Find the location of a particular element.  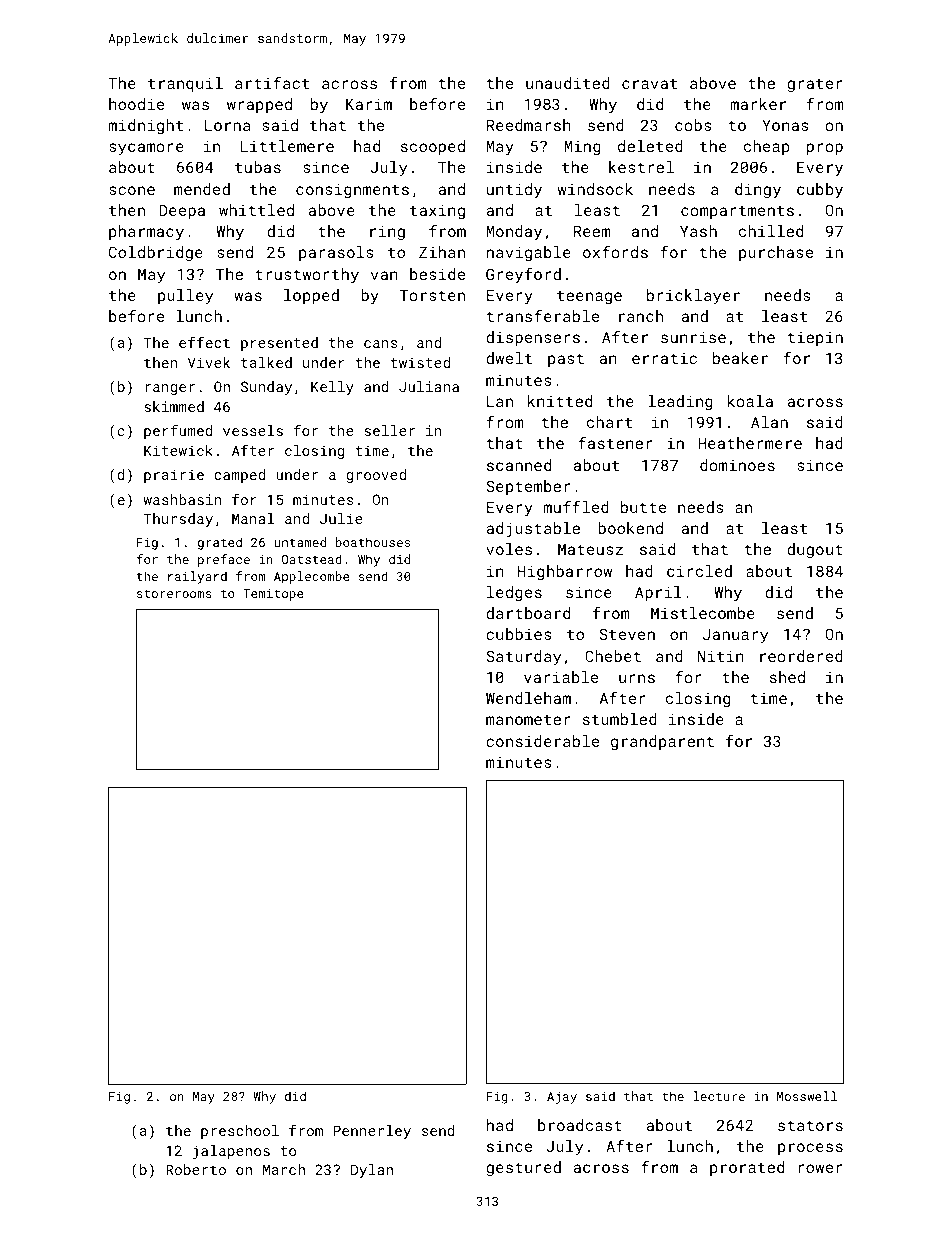

deleted is located at coordinates (650, 146).
